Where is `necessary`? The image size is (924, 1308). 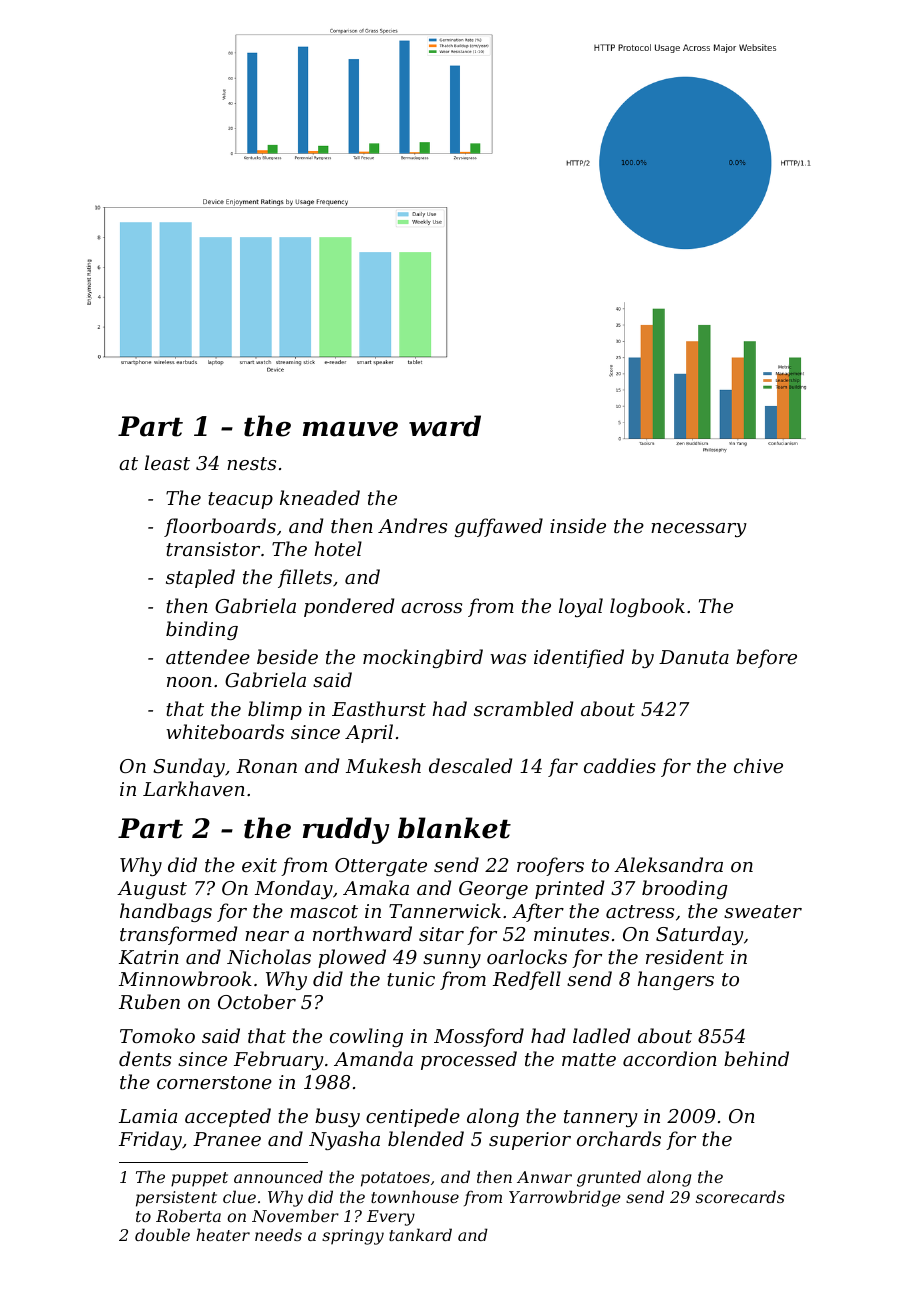 necessary is located at coordinates (699, 530).
